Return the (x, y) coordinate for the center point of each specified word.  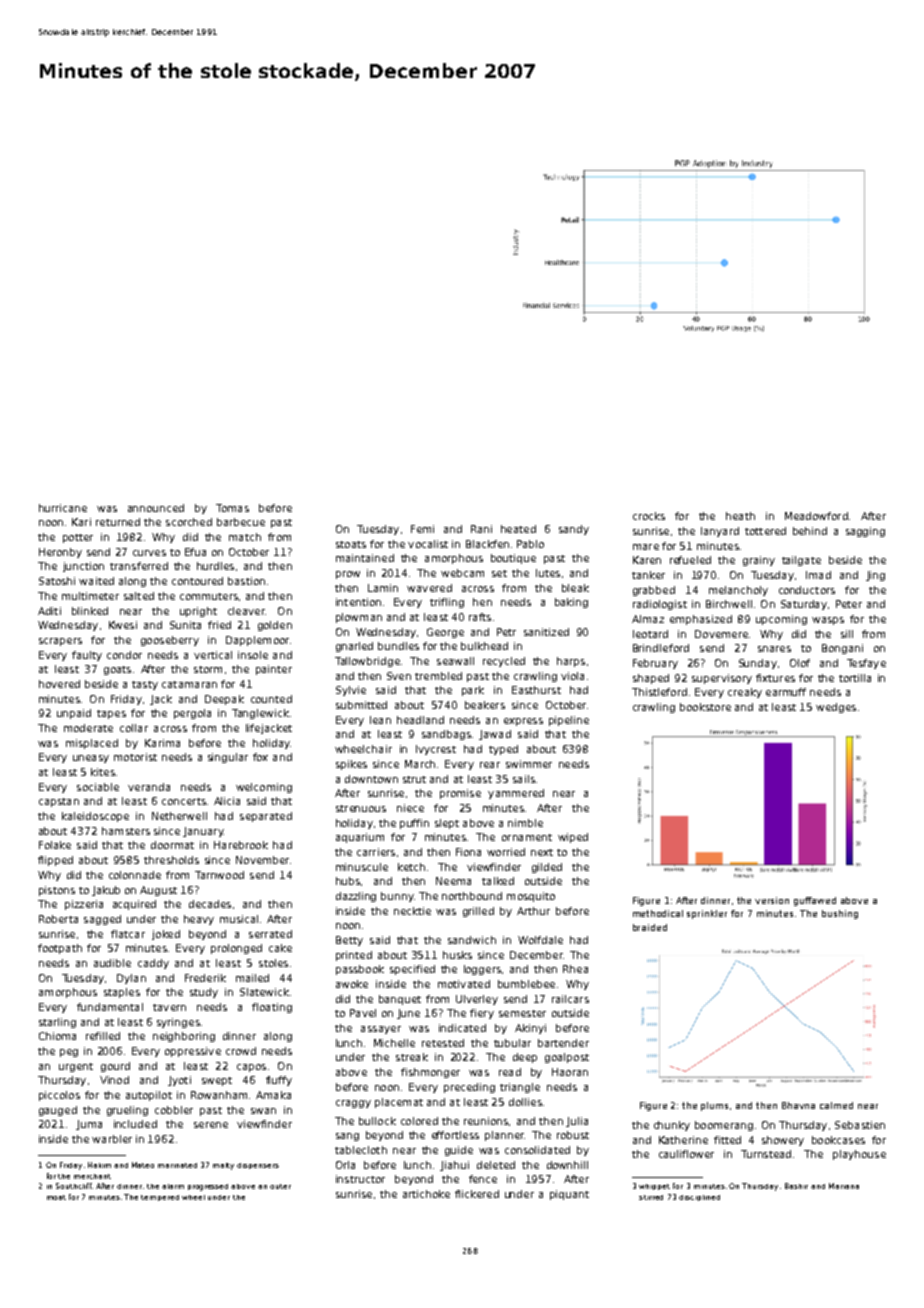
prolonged (236, 949)
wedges (836, 708)
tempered (160, 1198)
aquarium (360, 838)
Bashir (796, 1186)
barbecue (241, 522)
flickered (477, 1194)
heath (740, 516)
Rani (481, 529)
